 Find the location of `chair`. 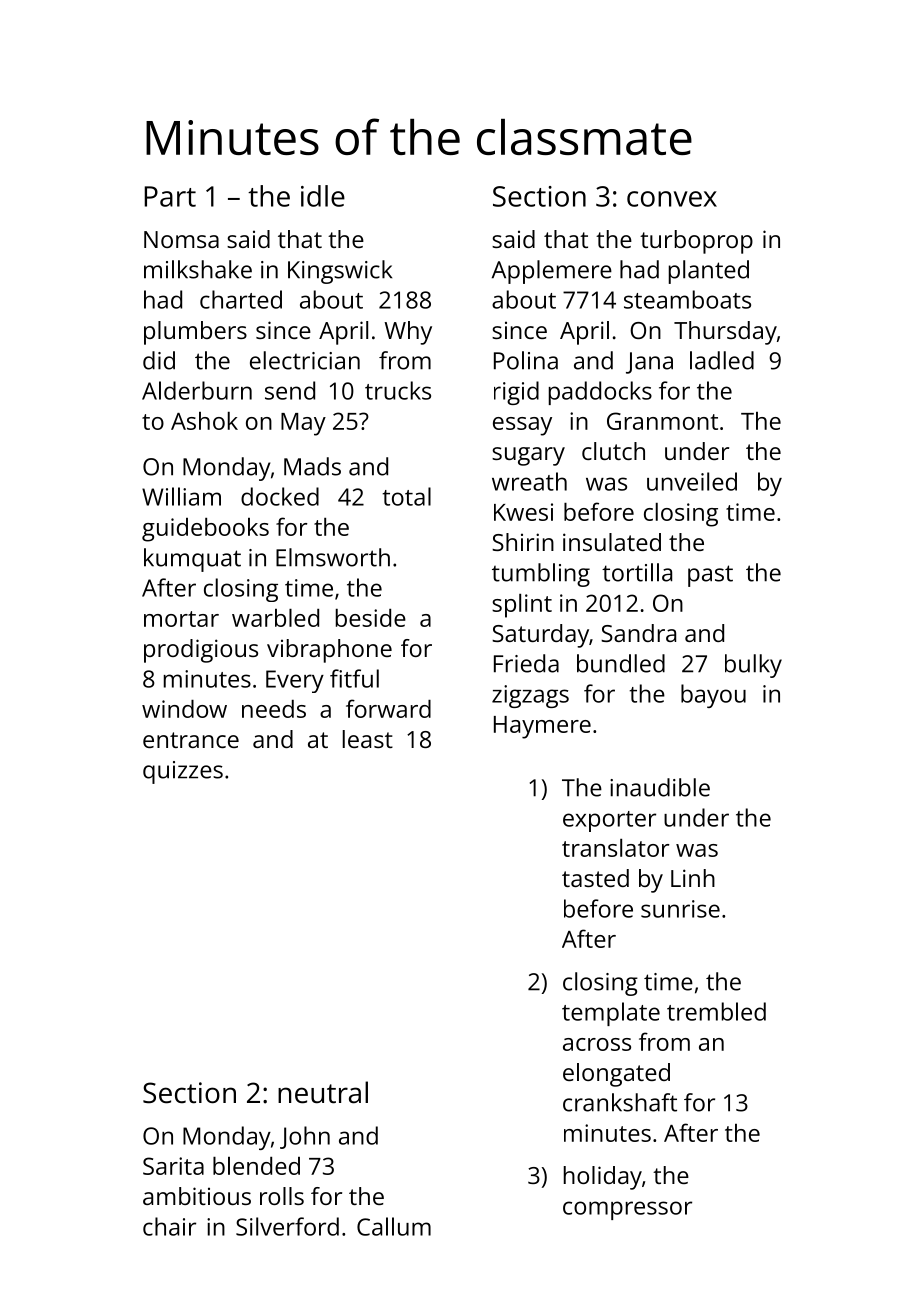

chair is located at coordinates (169, 1226).
